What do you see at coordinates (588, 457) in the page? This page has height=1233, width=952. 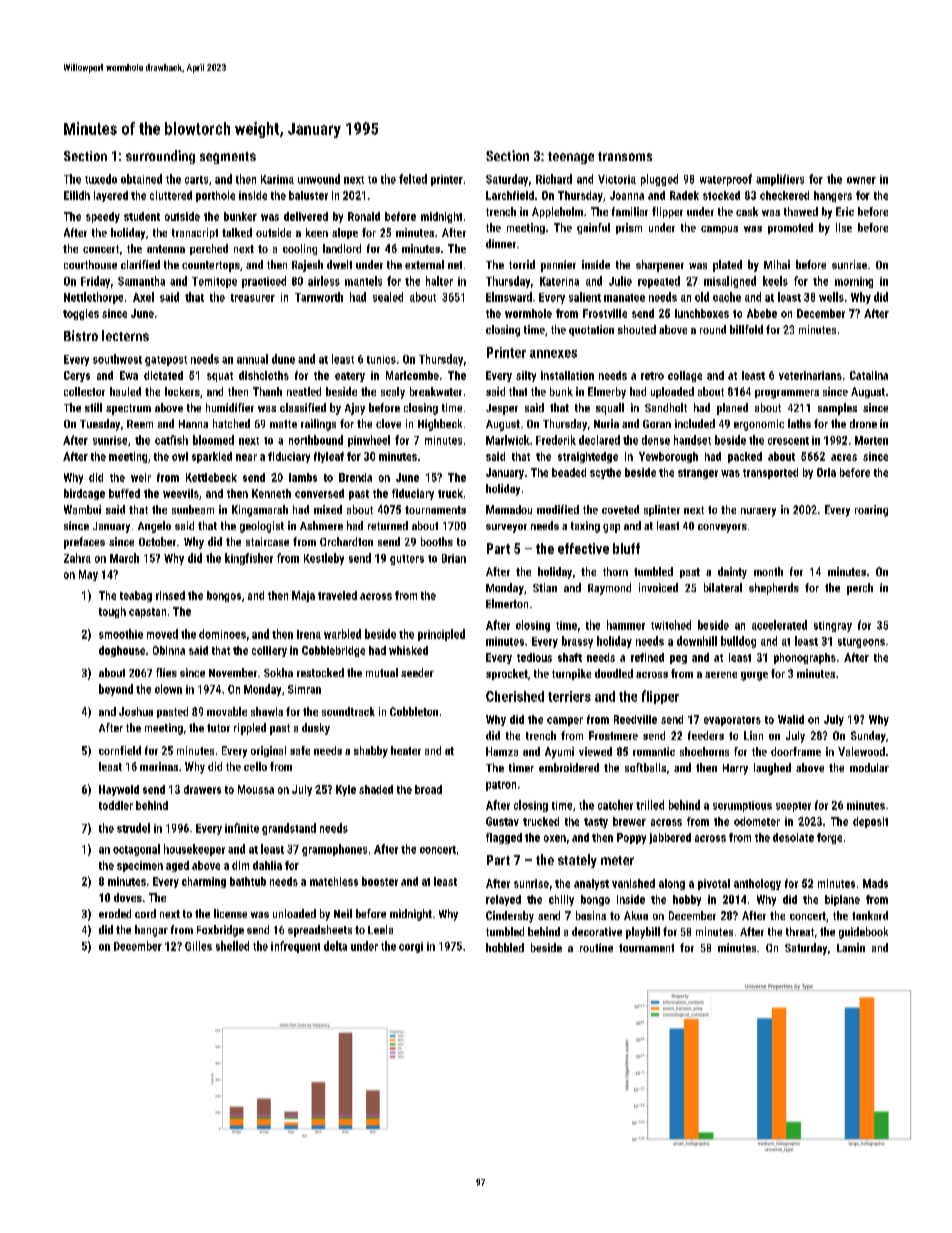 I see `straightedge` at bounding box center [588, 457].
